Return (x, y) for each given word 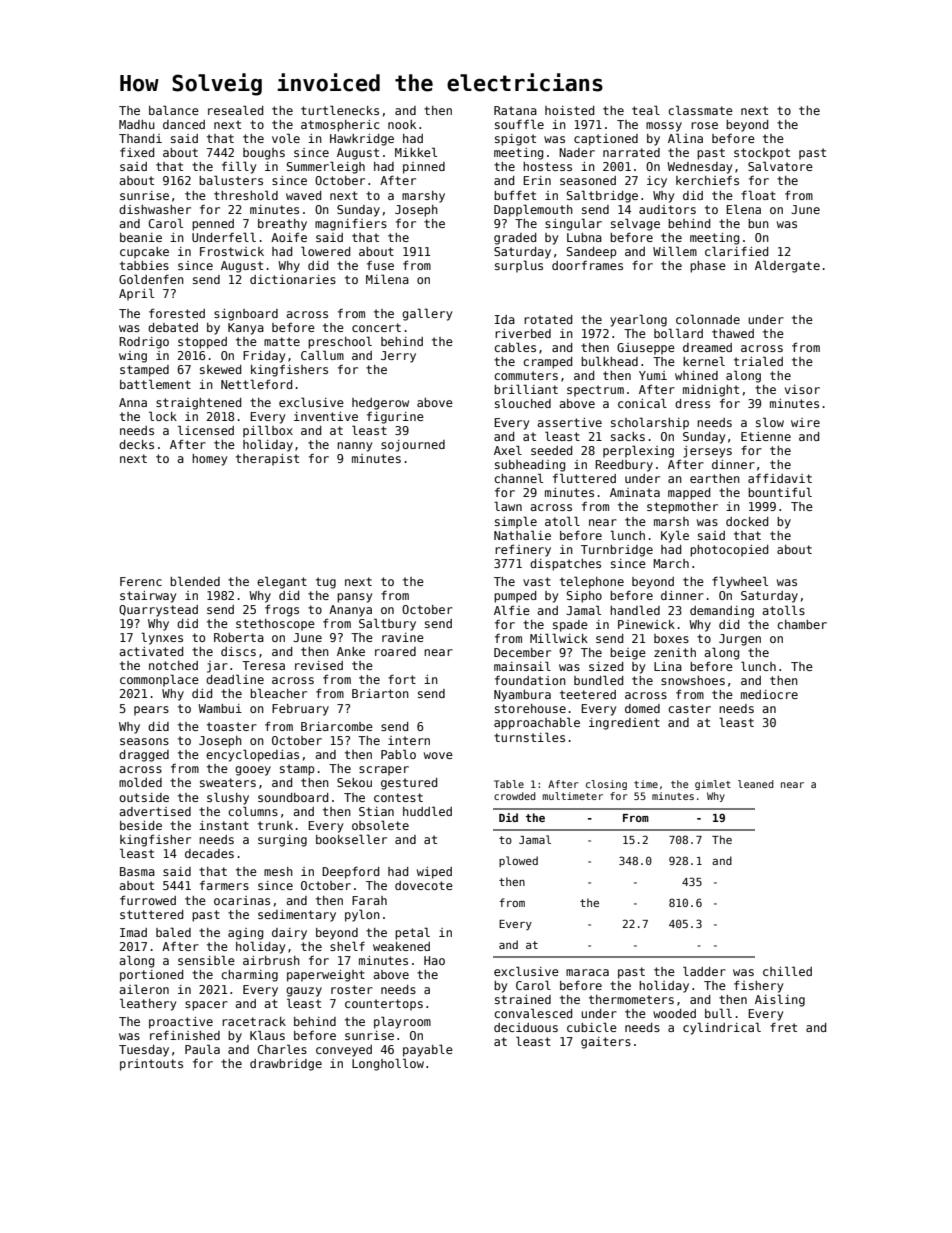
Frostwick (232, 251)
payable (428, 1050)
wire (805, 422)
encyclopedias (252, 755)
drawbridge (286, 1065)
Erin (537, 180)
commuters (526, 375)
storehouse (530, 708)
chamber (802, 624)
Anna (133, 402)
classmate (700, 110)
